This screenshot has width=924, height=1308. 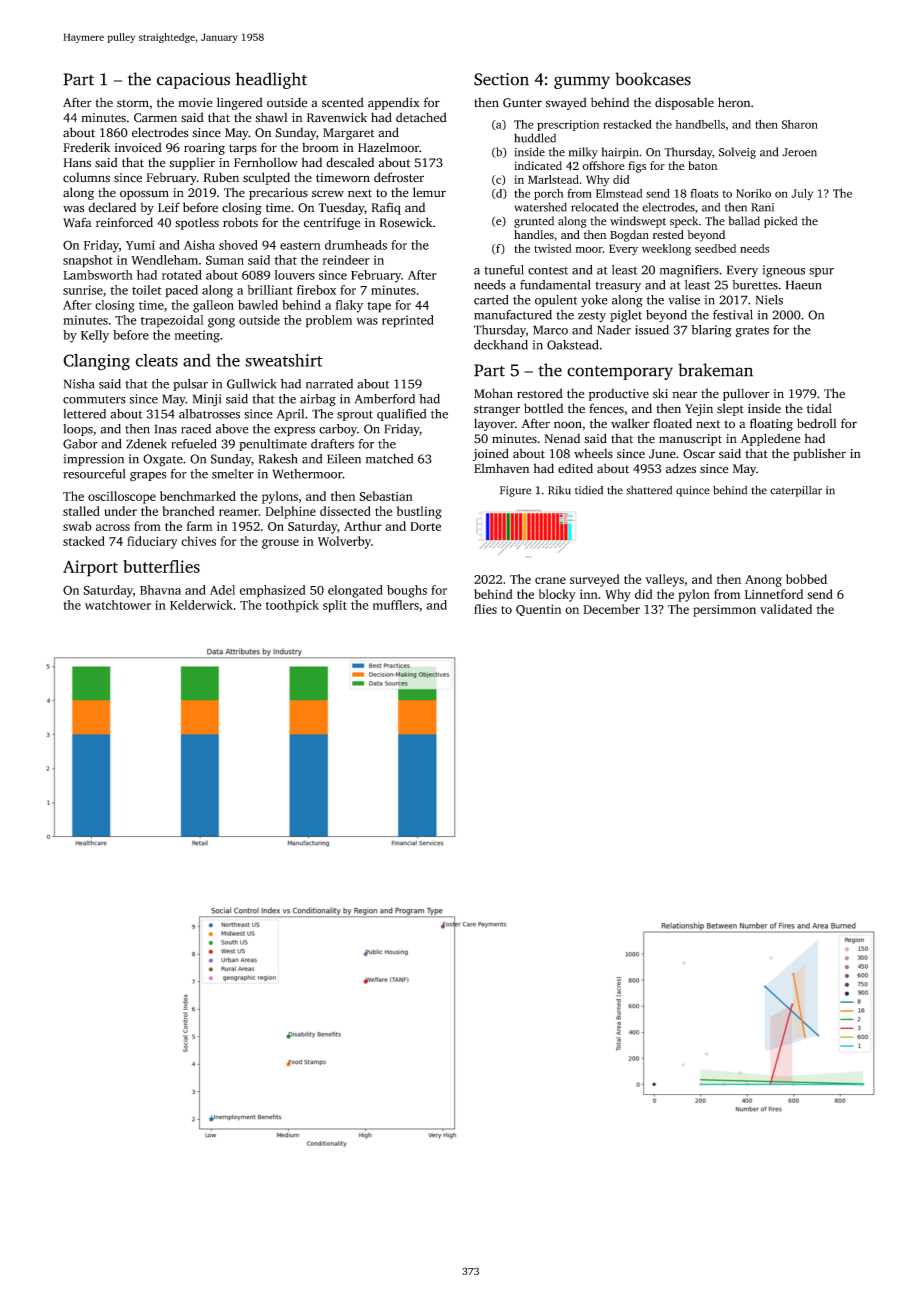 I want to click on picked, so click(x=780, y=222).
